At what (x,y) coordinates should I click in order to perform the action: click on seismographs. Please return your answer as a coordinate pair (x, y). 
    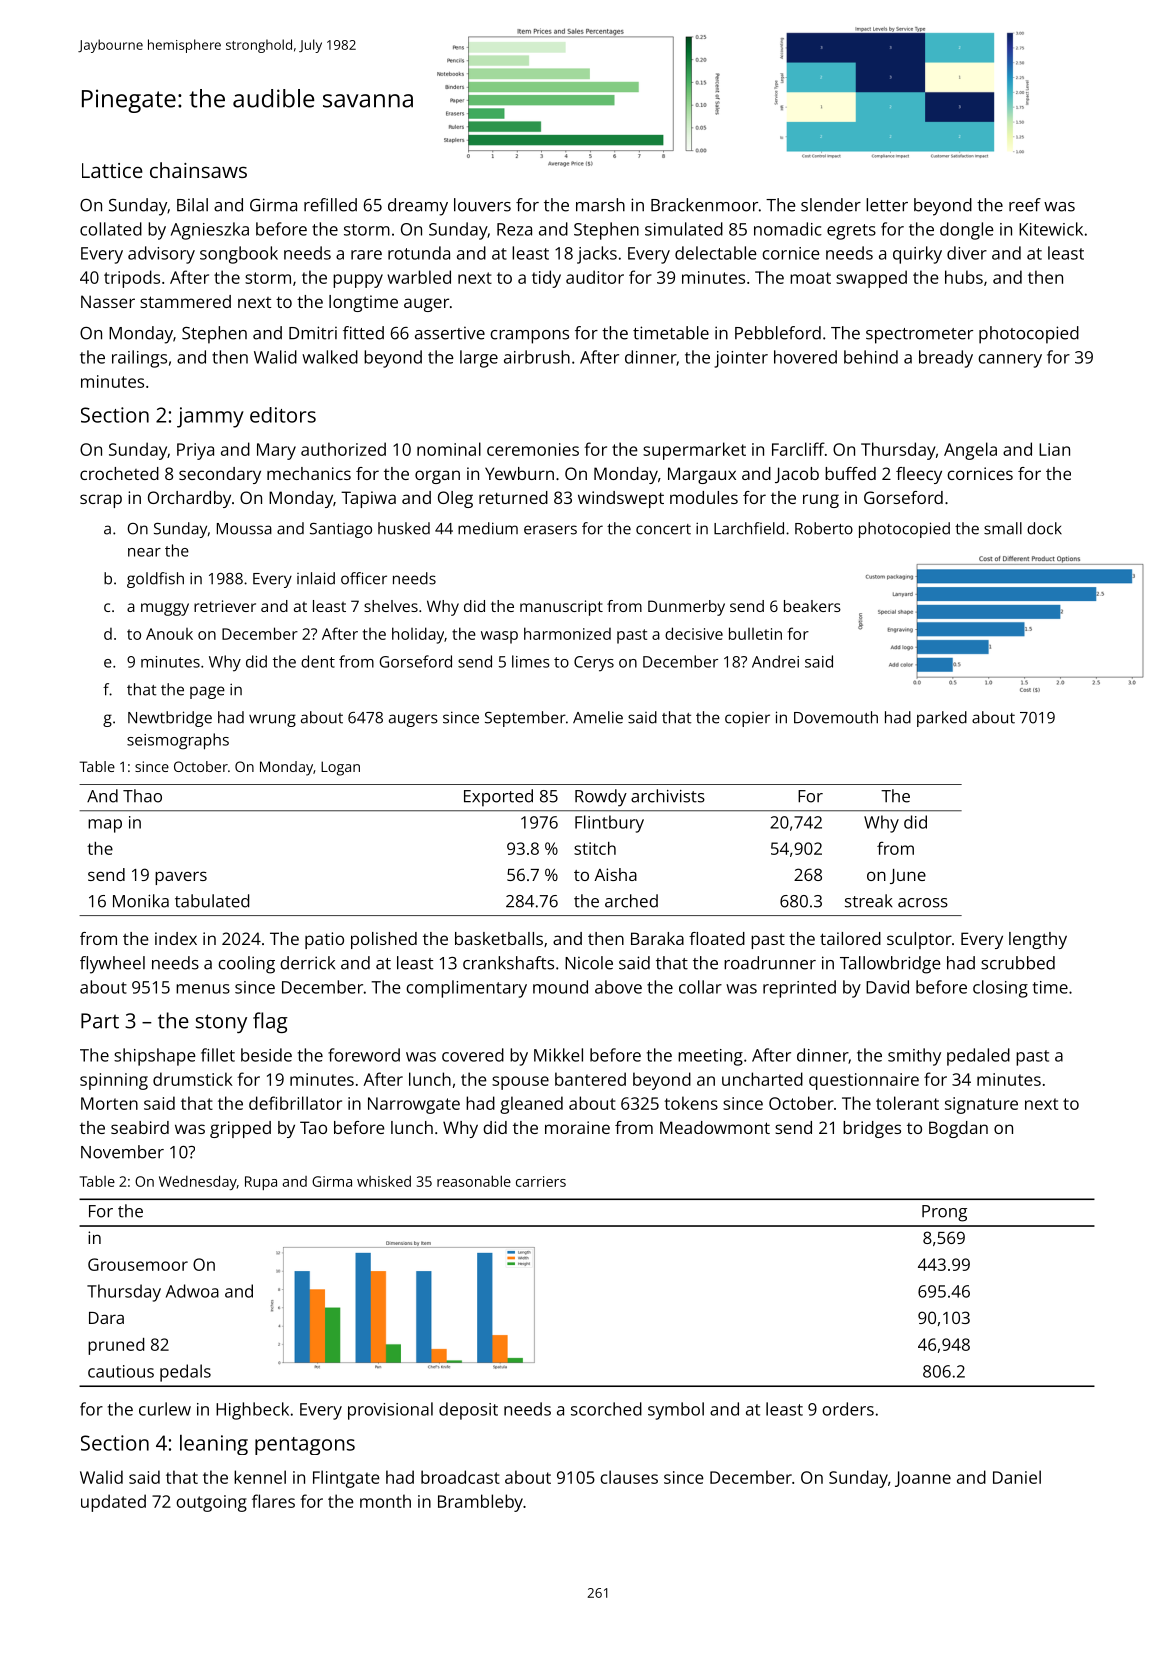
    Looking at the image, I should click on (178, 741).
